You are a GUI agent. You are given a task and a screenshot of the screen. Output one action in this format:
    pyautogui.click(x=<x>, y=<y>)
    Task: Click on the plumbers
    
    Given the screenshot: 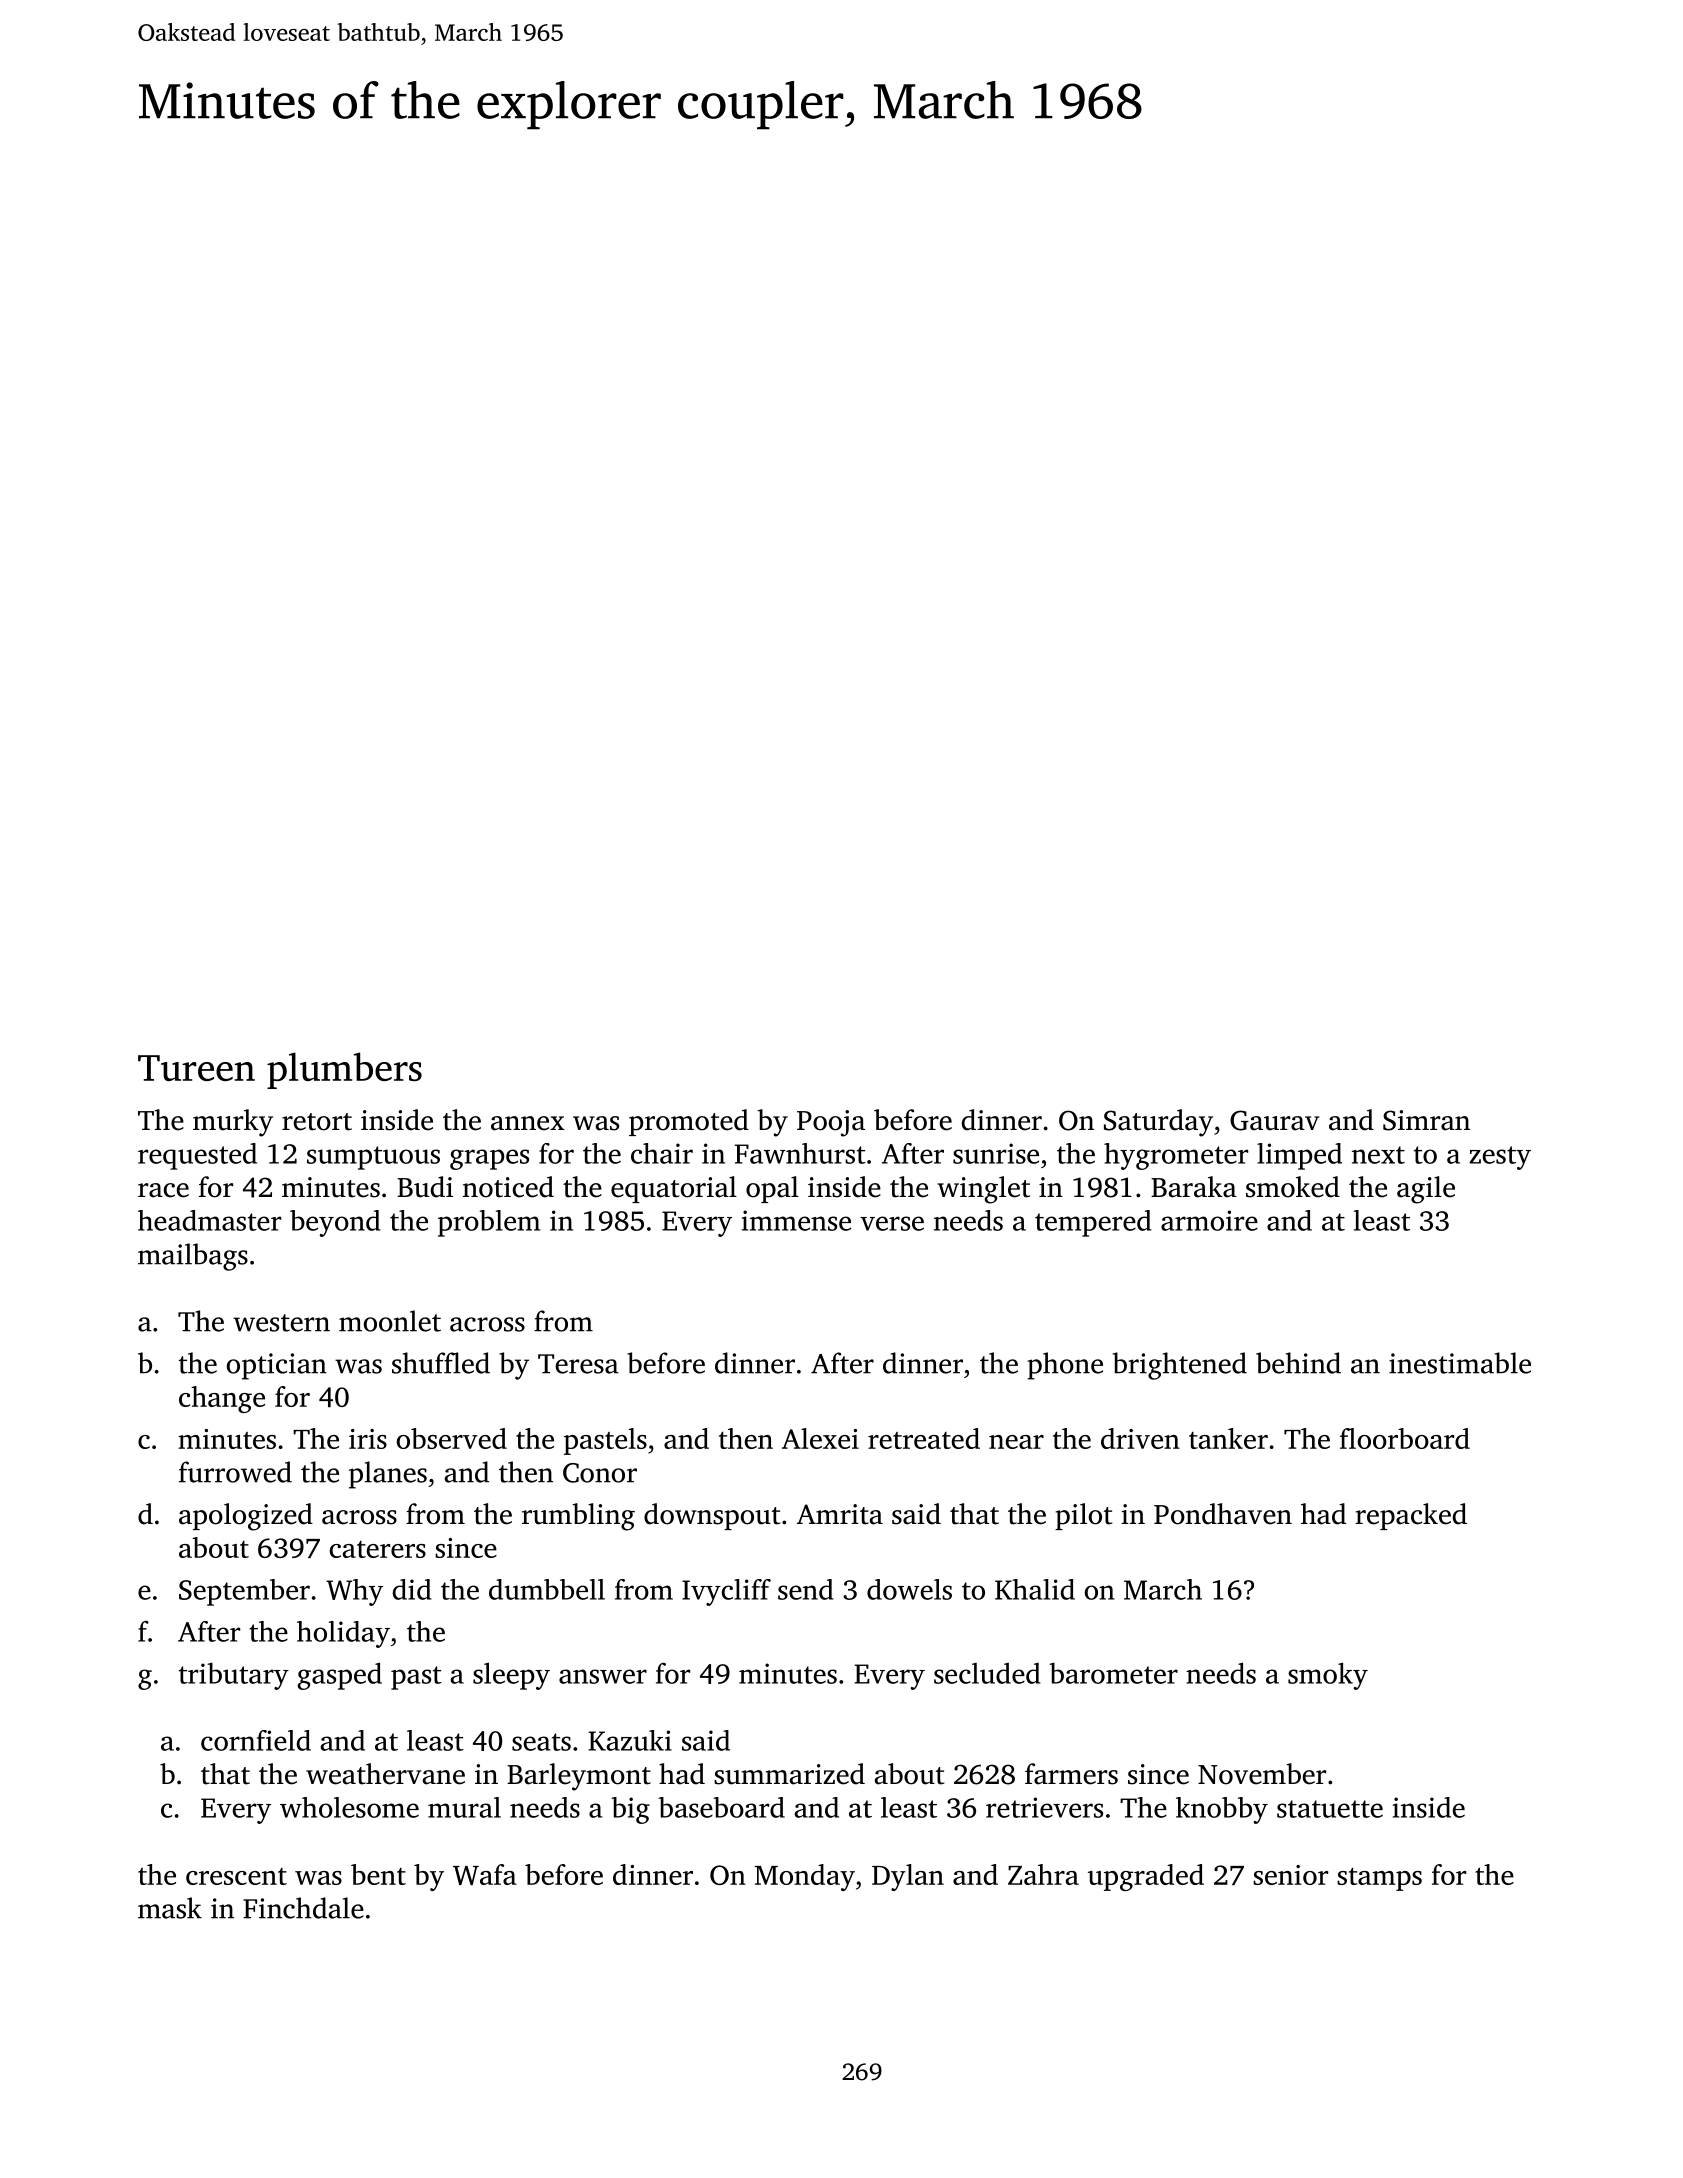 What is the action you would take?
    pyautogui.click(x=344, y=1070)
